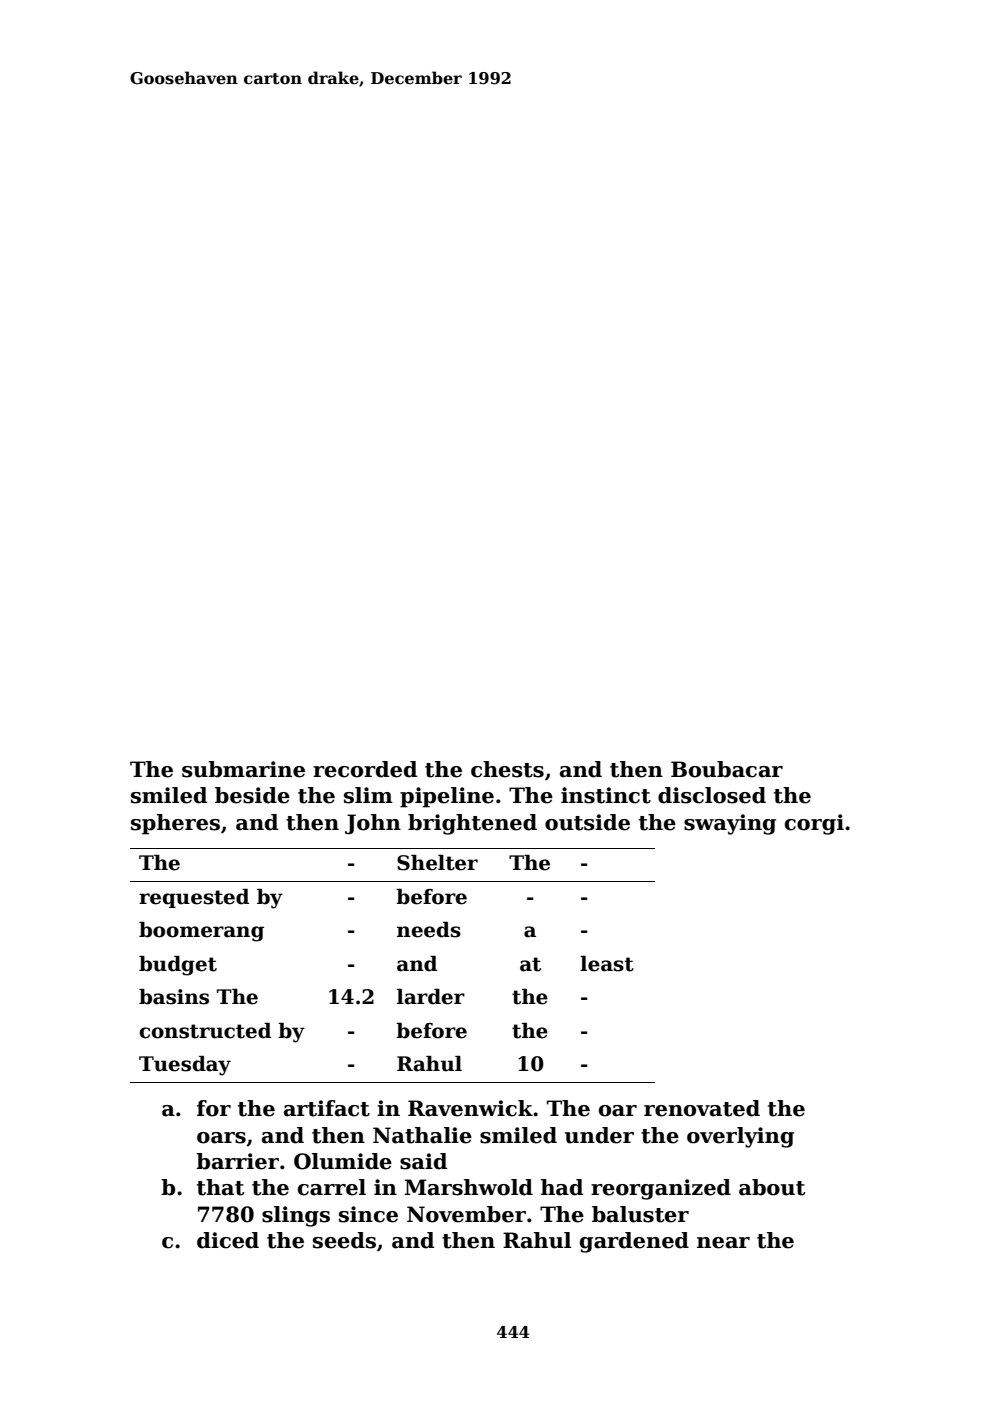  Describe the element at coordinates (599, 1135) in the page. I see `under` at that location.
